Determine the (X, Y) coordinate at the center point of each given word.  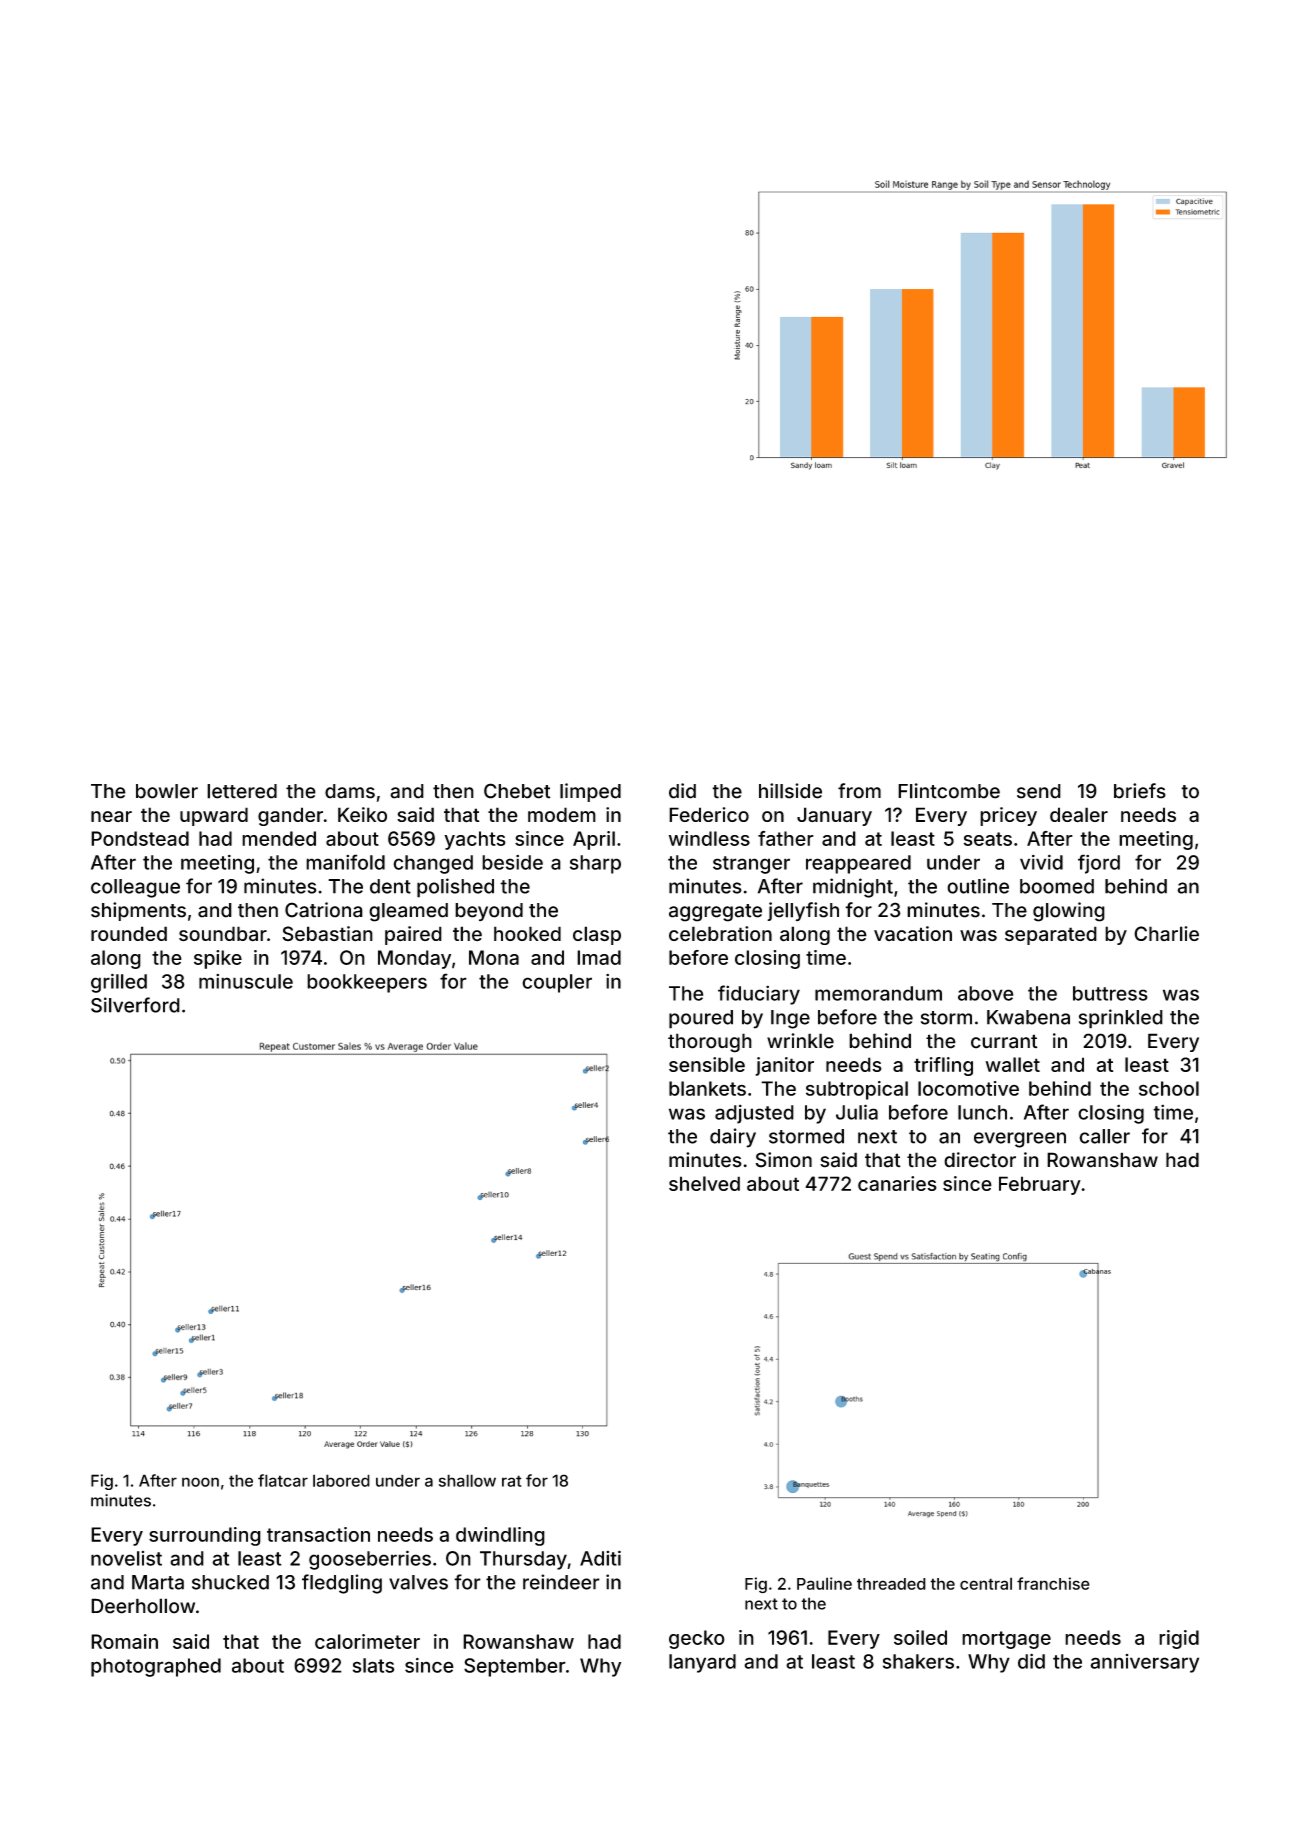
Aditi (600, 1558)
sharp (595, 864)
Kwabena (1028, 1017)
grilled (119, 983)
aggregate (715, 913)
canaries (897, 1183)
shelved (704, 1183)
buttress (1110, 993)
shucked (230, 1582)
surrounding (205, 1536)
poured (701, 1019)
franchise (1053, 1583)
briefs (1140, 791)
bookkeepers (367, 983)
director (980, 1160)
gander (290, 816)
